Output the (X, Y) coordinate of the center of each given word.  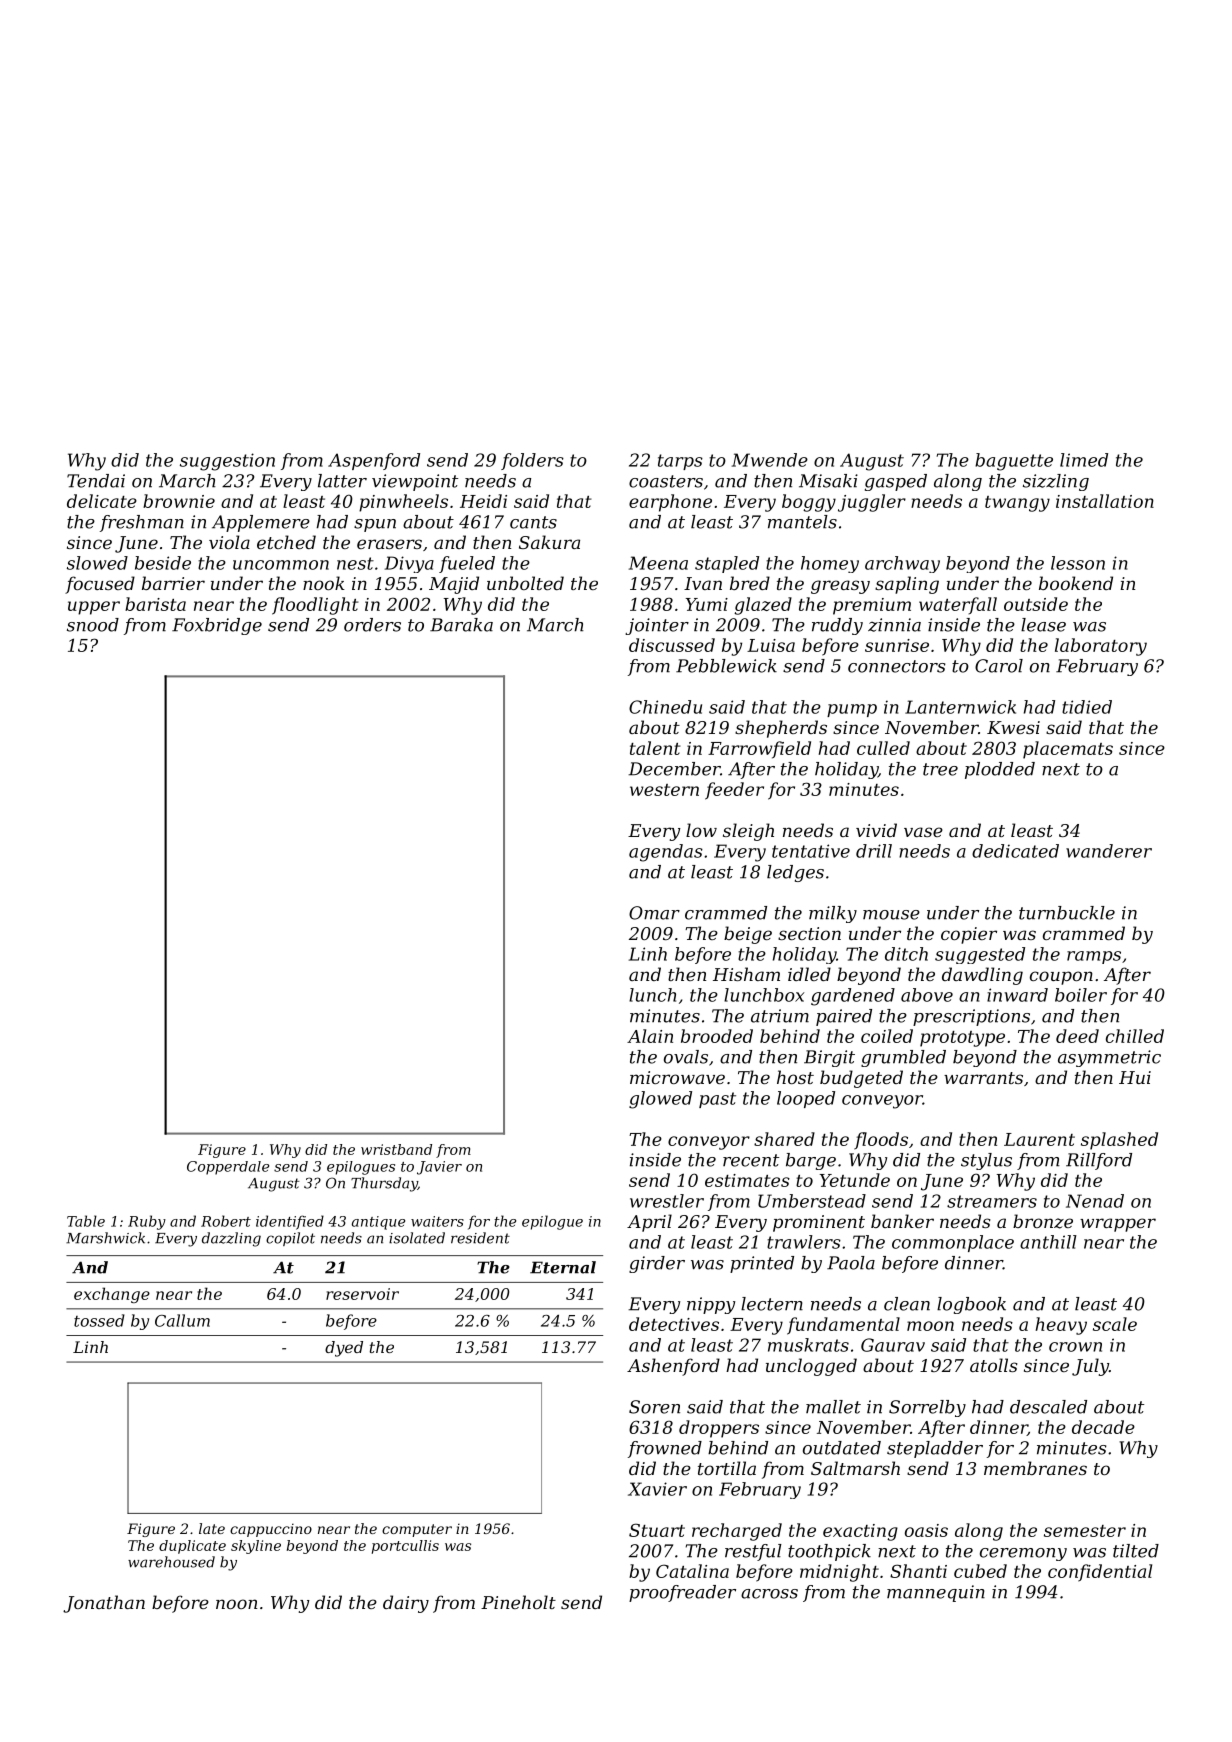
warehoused (171, 1562)
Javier (439, 1168)
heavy (1061, 1326)
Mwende (770, 460)
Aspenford (374, 461)
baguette (1014, 462)
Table (86, 1221)
